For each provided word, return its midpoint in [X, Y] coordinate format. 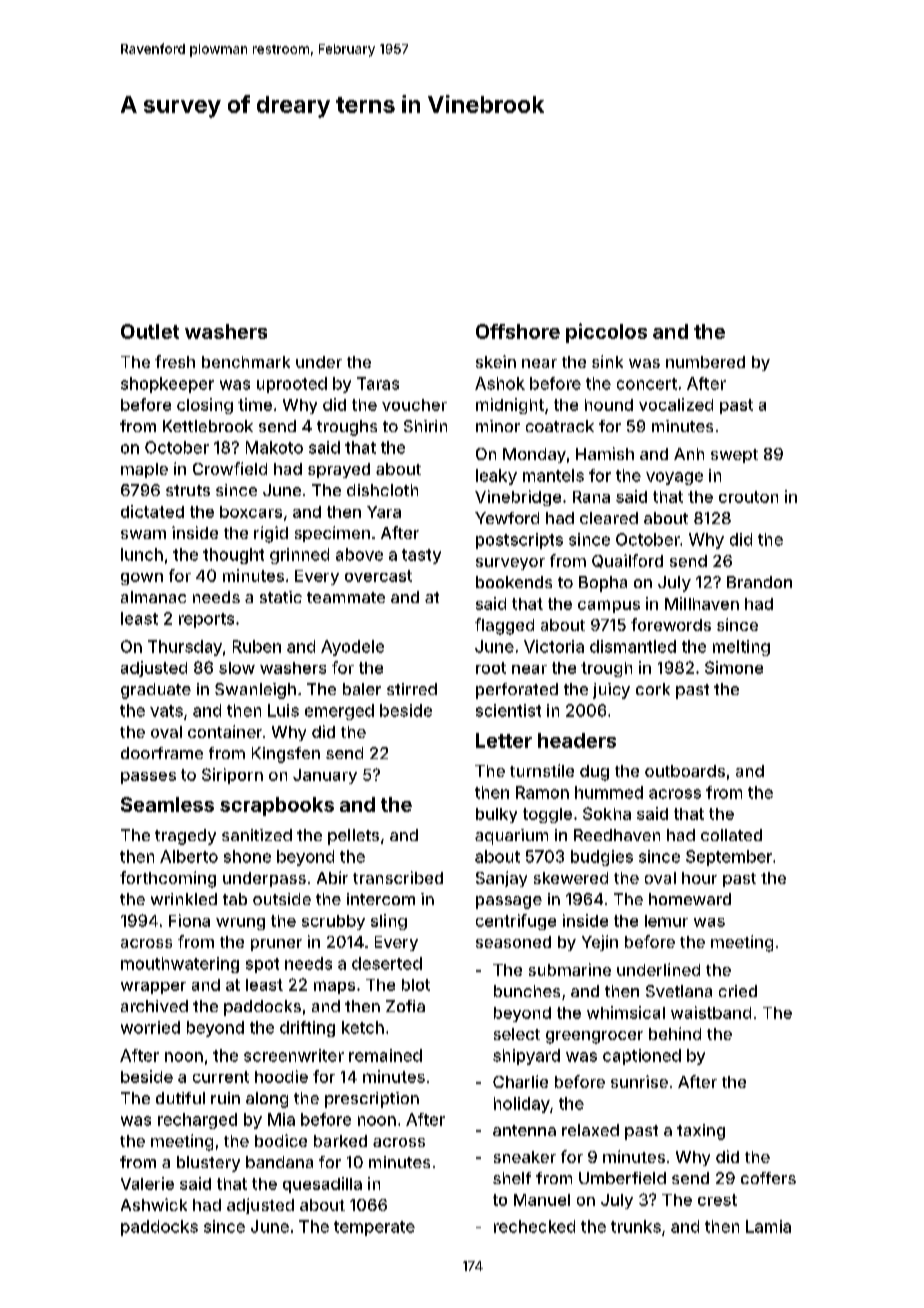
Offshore [518, 331]
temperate [374, 1228]
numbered [705, 362]
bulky [496, 815]
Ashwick [154, 1204]
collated [731, 835]
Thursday [185, 648]
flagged [504, 626]
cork [653, 689]
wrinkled [184, 899]
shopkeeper [167, 385]
